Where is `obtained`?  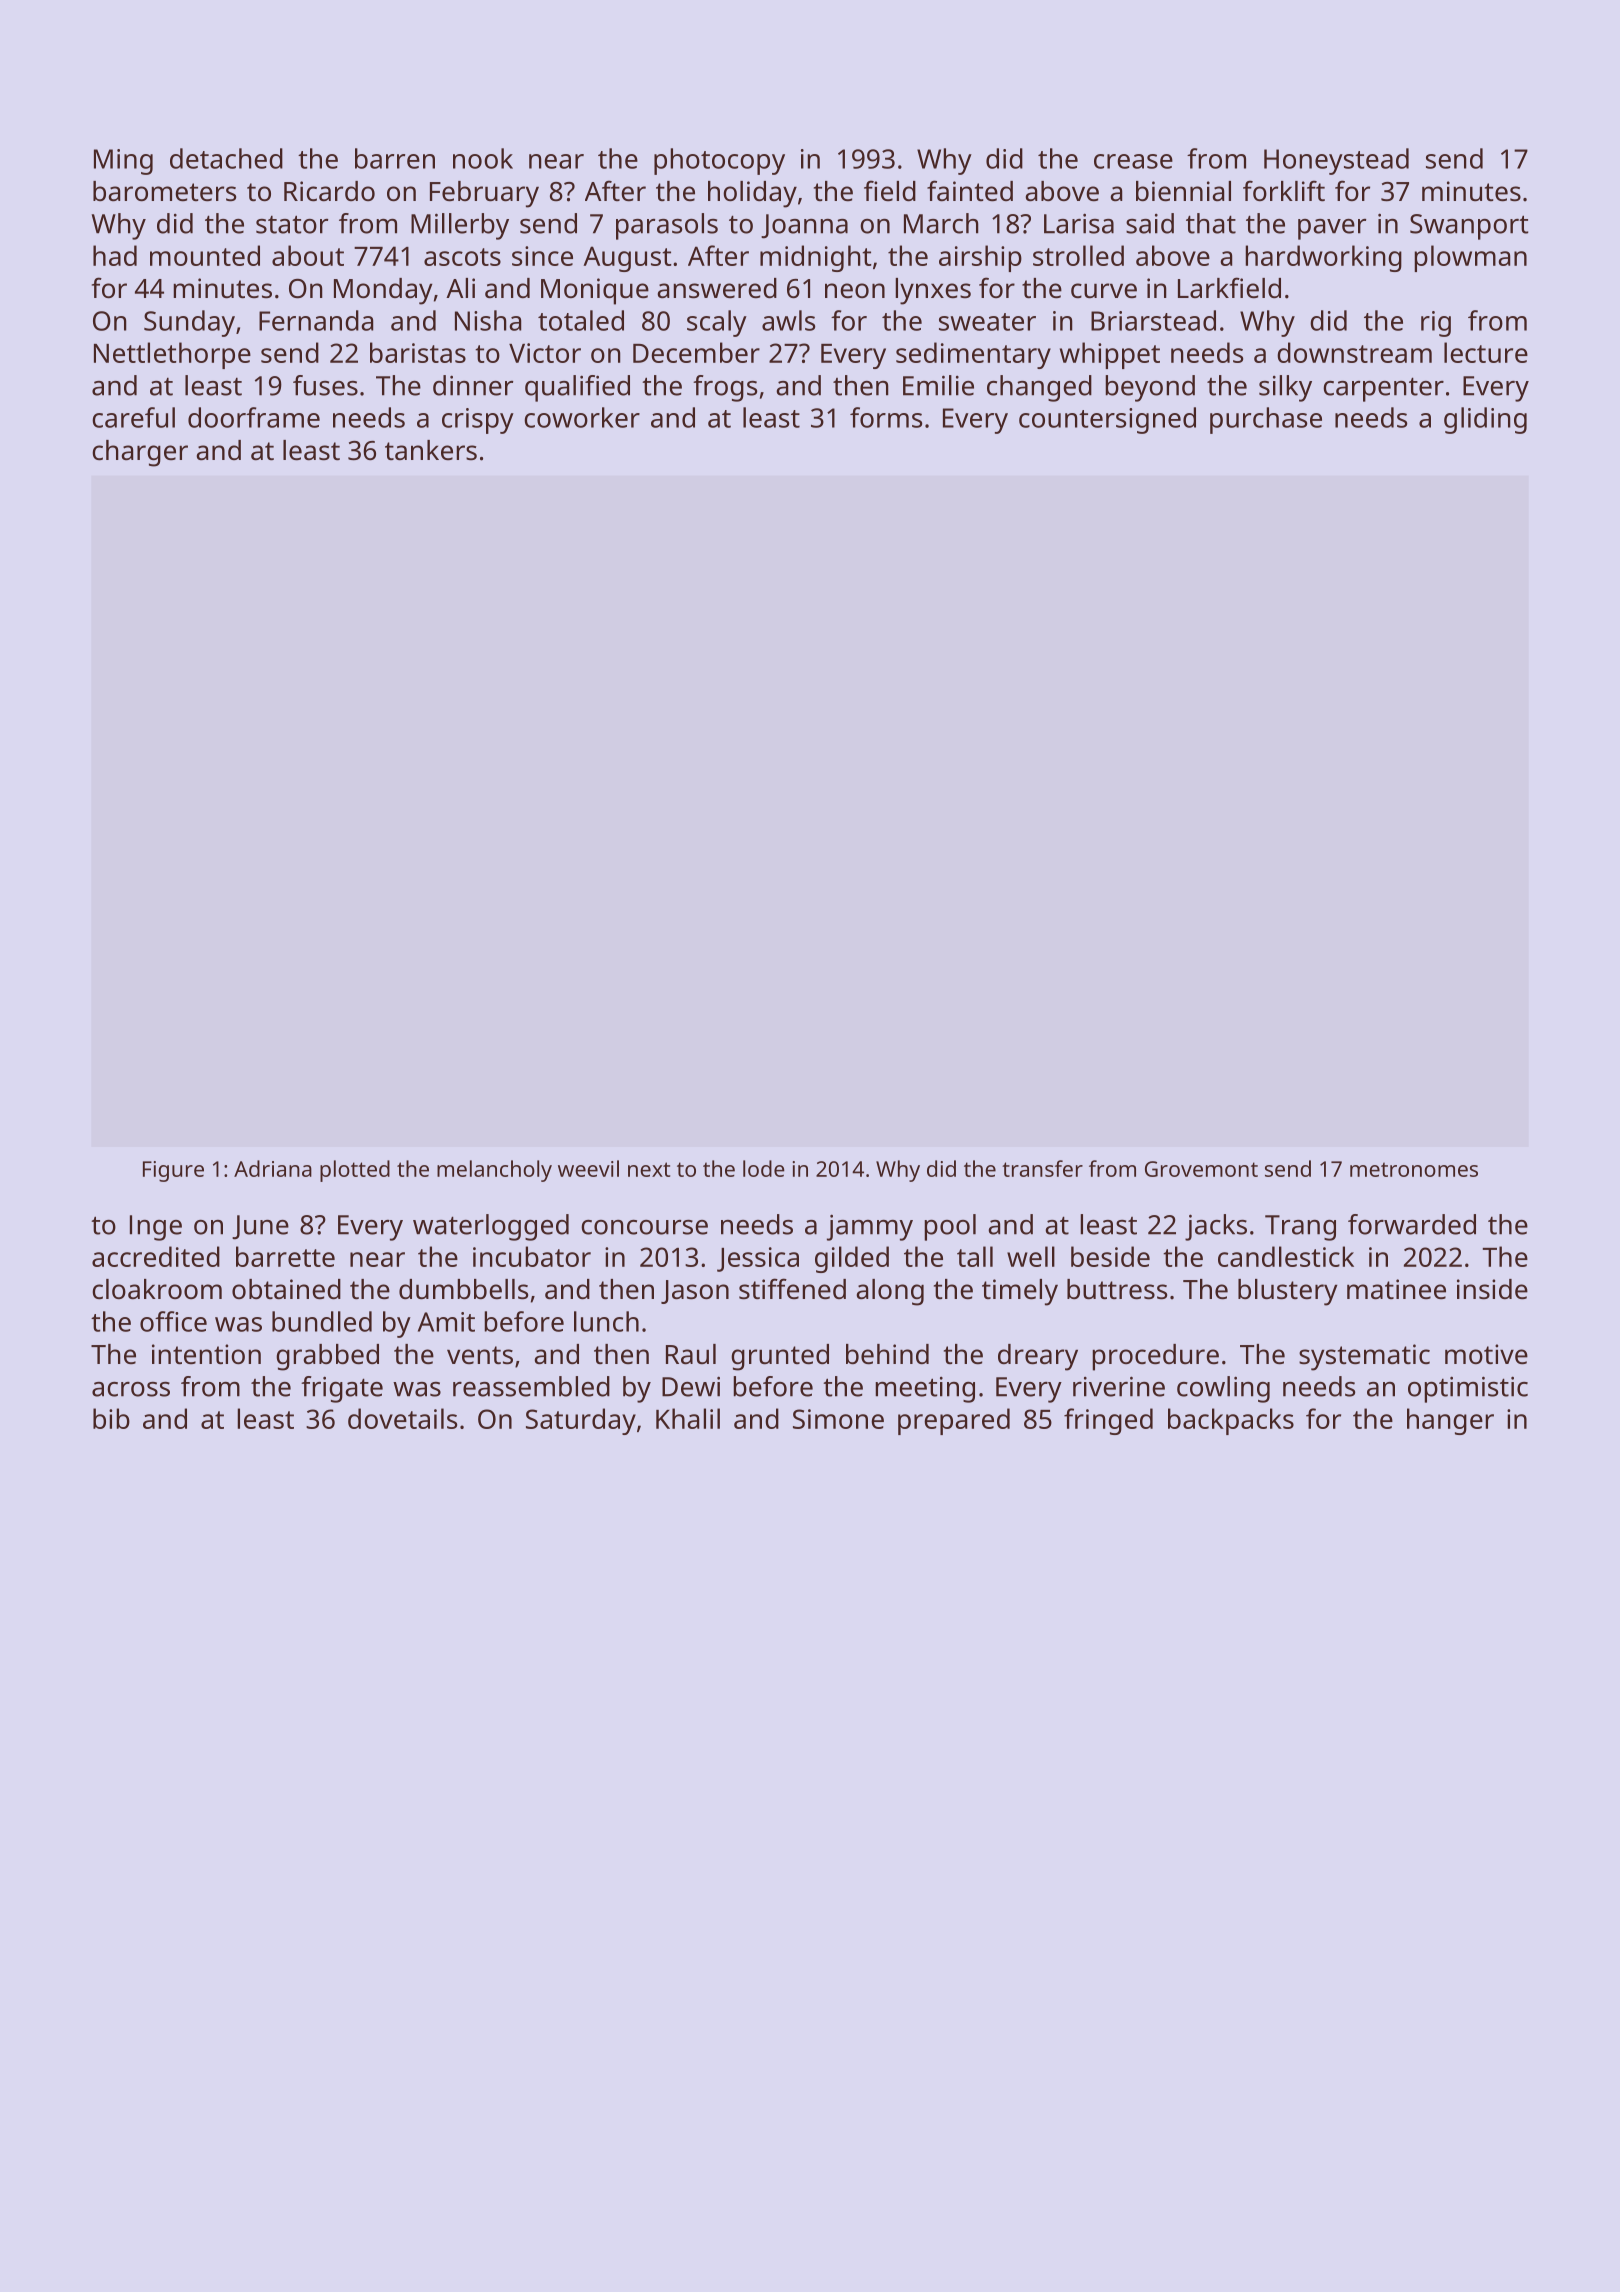 obtained is located at coordinates (286, 1289).
